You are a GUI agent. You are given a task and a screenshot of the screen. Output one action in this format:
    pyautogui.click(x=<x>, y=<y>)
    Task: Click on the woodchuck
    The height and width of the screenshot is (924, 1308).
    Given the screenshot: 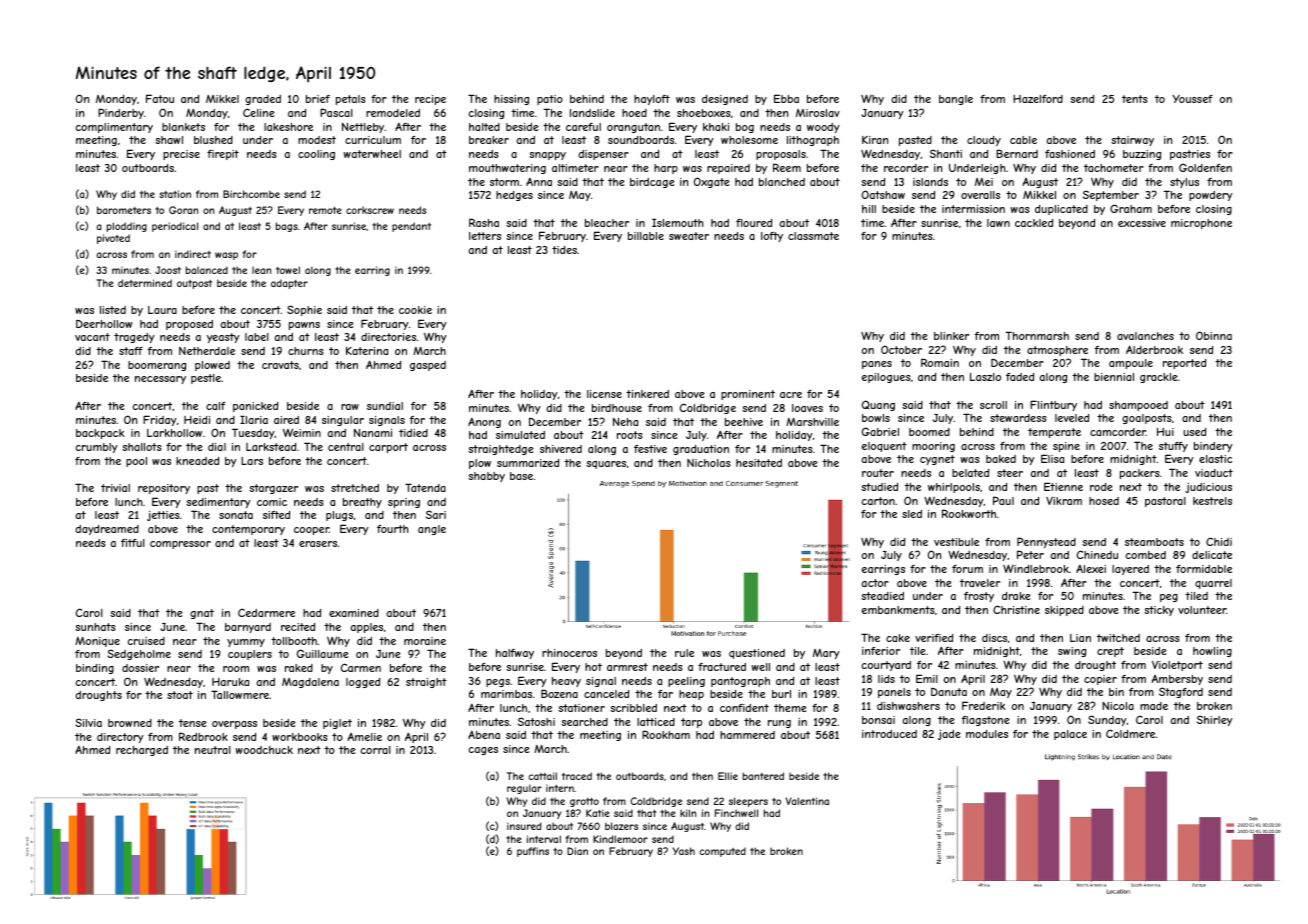 What is the action you would take?
    pyautogui.click(x=264, y=750)
